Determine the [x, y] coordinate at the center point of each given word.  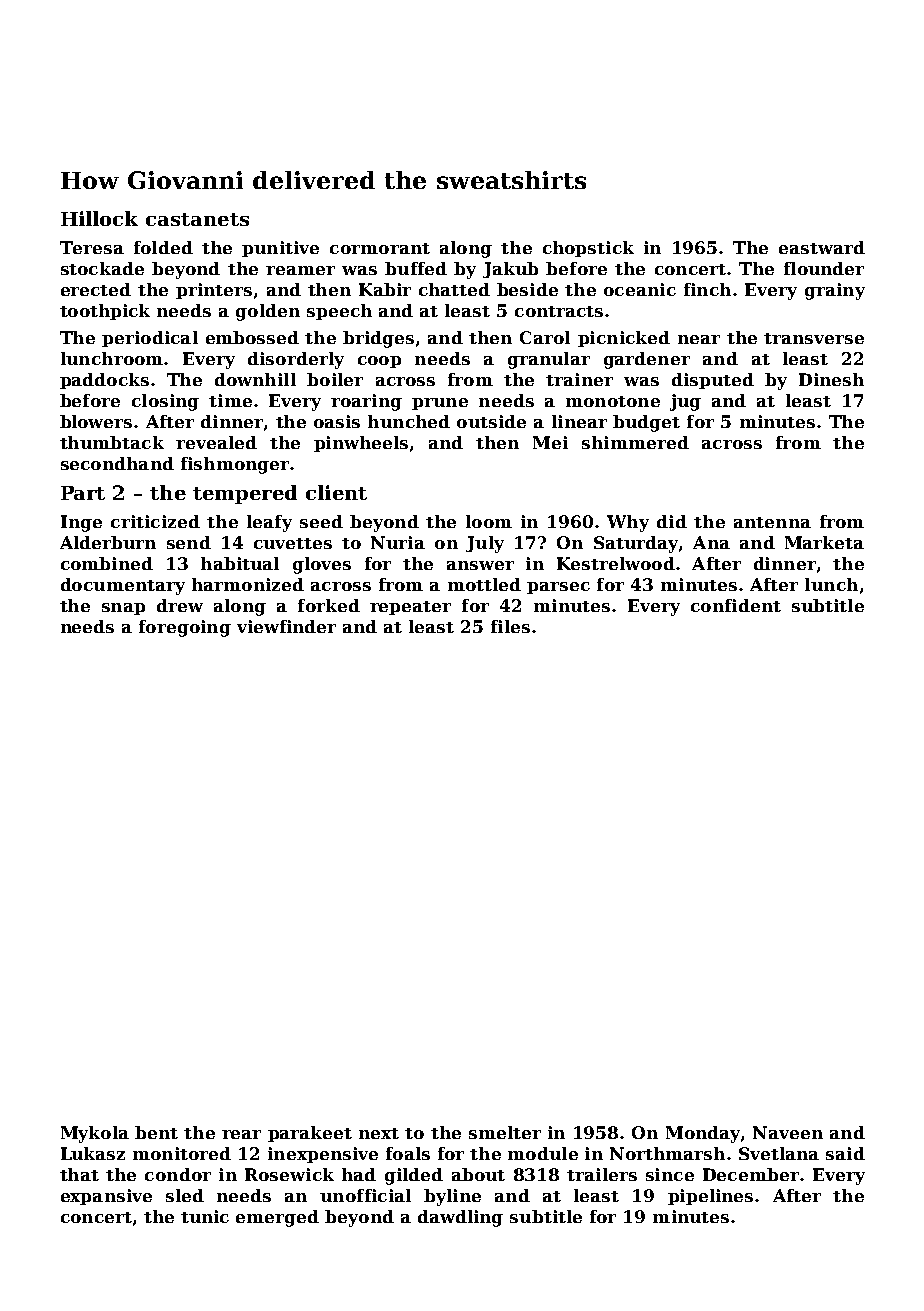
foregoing [185, 628]
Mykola [95, 1134]
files [510, 626]
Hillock [99, 218]
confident [736, 605]
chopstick [588, 249]
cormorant [380, 248]
